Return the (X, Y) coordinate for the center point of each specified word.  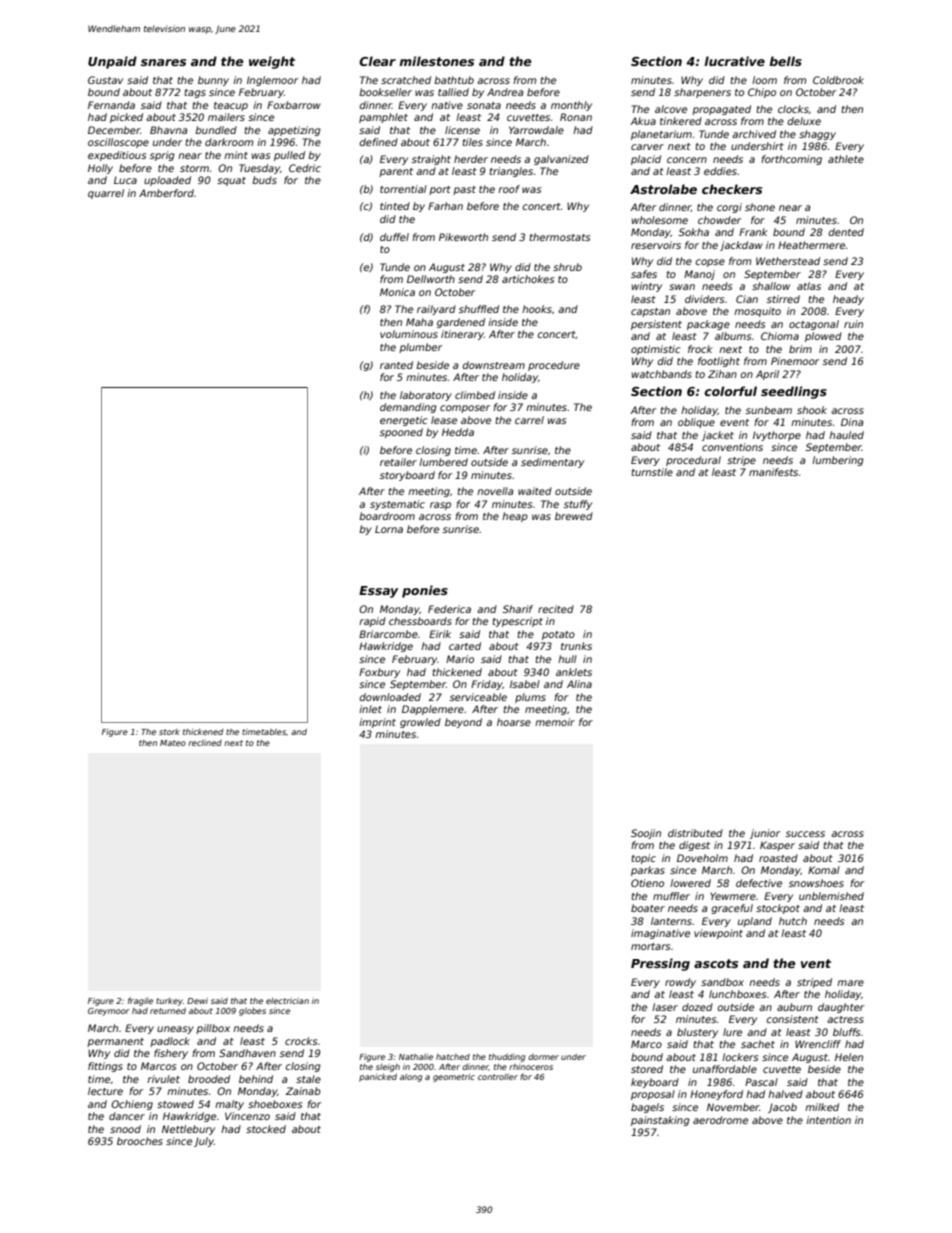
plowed (823, 337)
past (464, 190)
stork (169, 732)
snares (163, 62)
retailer (398, 462)
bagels (647, 1108)
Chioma (780, 336)
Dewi (197, 1001)
